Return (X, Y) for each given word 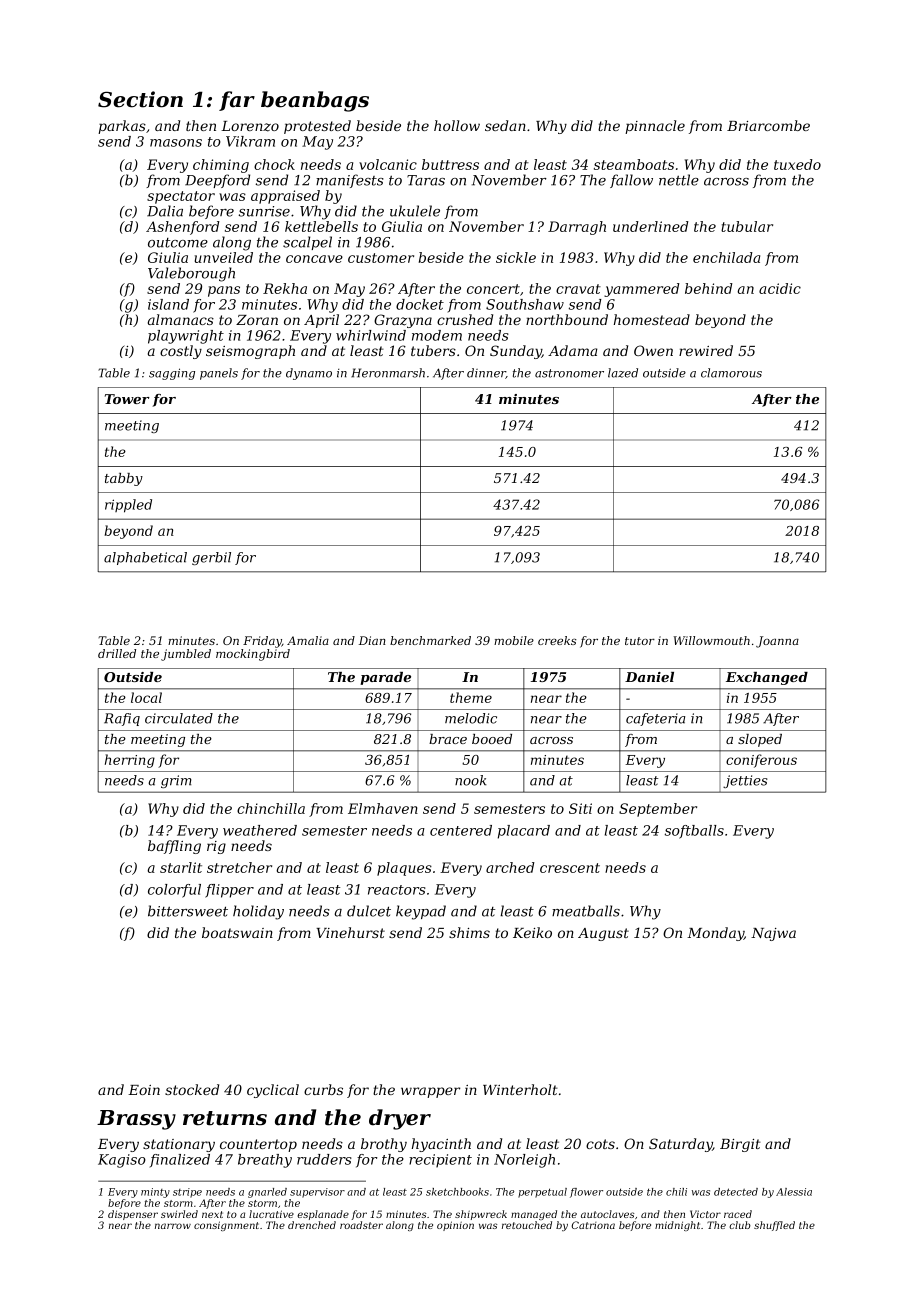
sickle (516, 257)
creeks (557, 640)
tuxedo (797, 164)
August (603, 934)
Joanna (777, 642)
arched (510, 867)
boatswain (237, 932)
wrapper (430, 1092)
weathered (260, 830)
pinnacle (655, 127)
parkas (122, 127)
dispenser (133, 1215)
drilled (117, 653)
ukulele (415, 211)
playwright (186, 337)
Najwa (773, 934)
